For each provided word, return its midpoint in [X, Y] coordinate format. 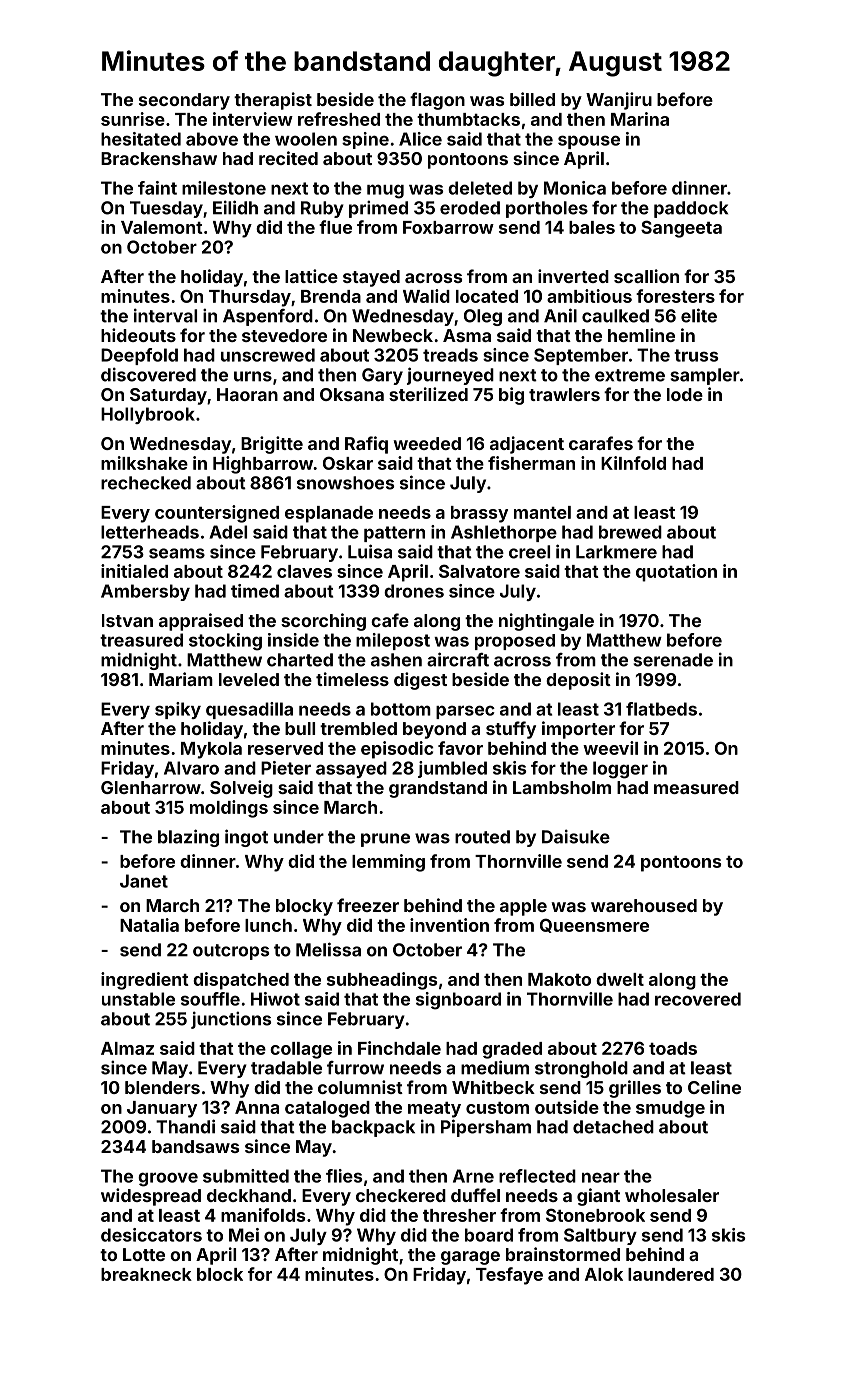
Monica [575, 188]
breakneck [146, 1274]
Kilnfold [633, 463]
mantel [542, 512]
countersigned [217, 514]
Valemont [162, 227]
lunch [268, 925]
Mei [244, 1235]
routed [482, 837]
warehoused [644, 905]
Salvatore [479, 571]
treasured [141, 640]
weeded [427, 443]
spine [365, 140]
